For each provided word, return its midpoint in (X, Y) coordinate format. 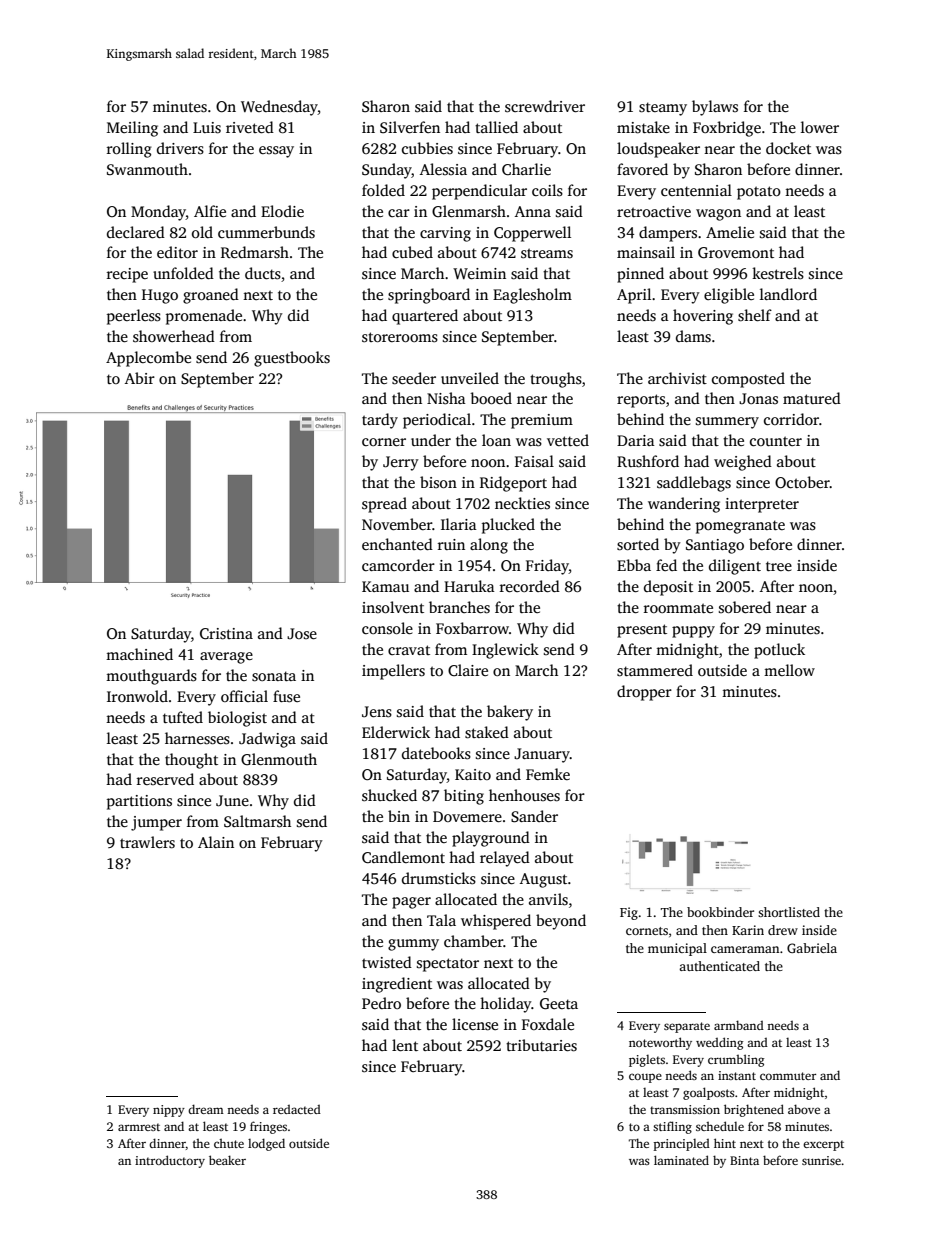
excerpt (823, 1145)
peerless (134, 317)
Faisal (534, 461)
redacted (297, 1109)
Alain (216, 842)
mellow (789, 670)
